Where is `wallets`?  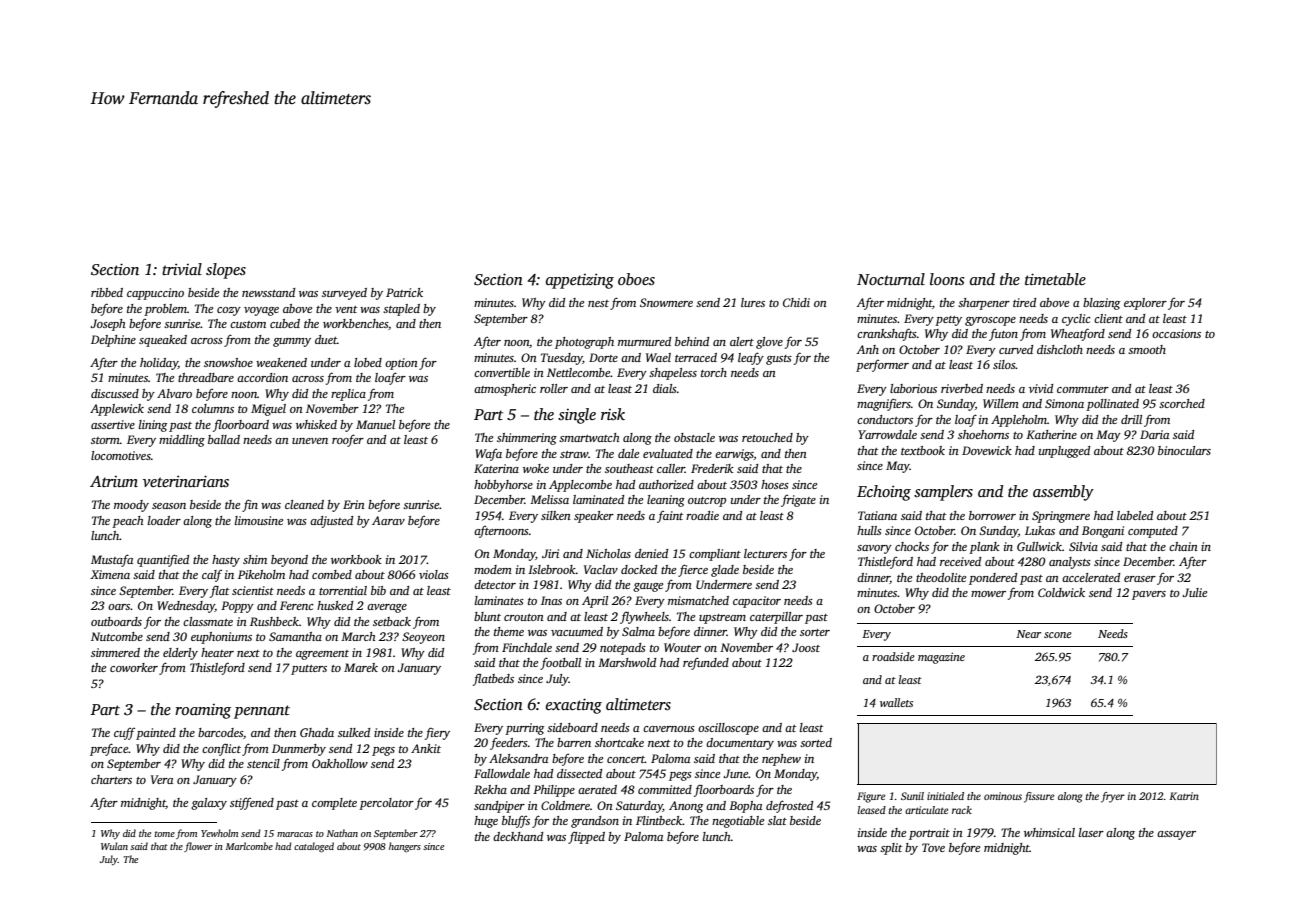 wallets is located at coordinates (896, 702).
